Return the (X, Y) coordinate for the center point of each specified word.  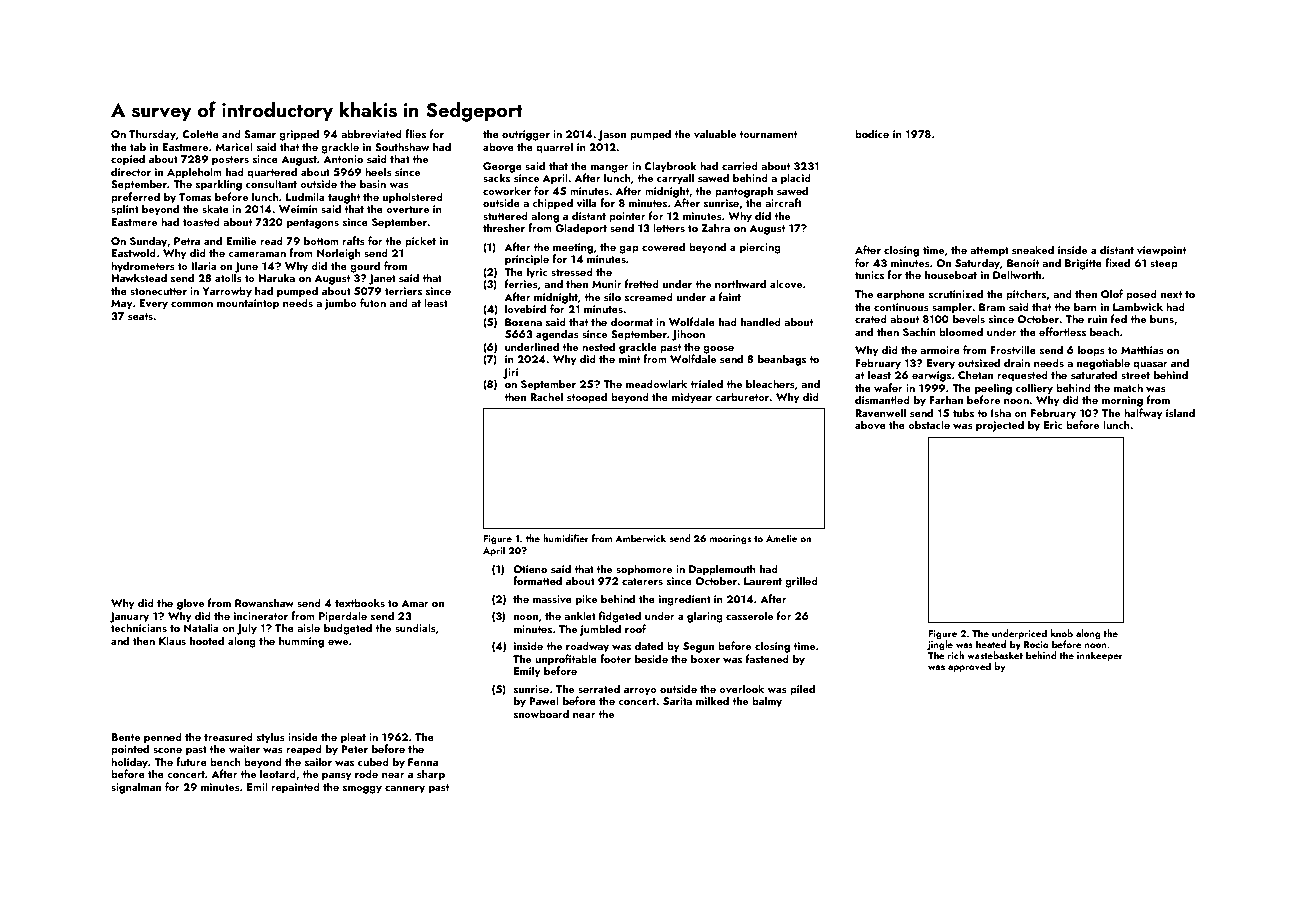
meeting (573, 248)
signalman (136, 788)
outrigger (526, 135)
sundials (415, 627)
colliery (1034, 389)
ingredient (685, 600)
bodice (872, 133)
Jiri (510, 373)
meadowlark (656, 383)
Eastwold (133, 252)
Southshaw (402, 146)
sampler (952, 308)
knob (1062, 633)
